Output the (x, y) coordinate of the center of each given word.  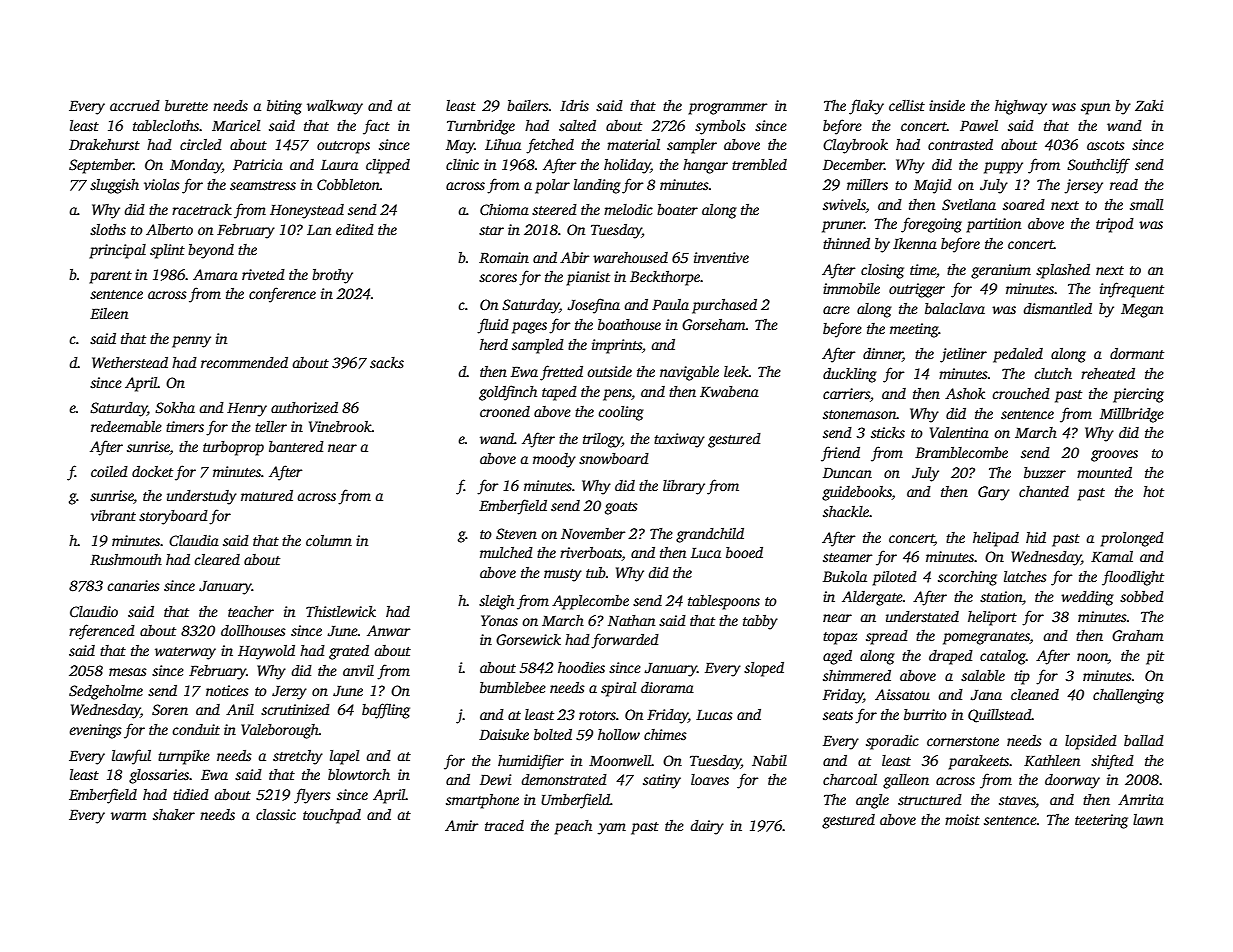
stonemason (860, 414)
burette (186, 105)
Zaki (1149, 105)
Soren (170, 709)
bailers (528, 105)
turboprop (233, 448)
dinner (883, 355)
